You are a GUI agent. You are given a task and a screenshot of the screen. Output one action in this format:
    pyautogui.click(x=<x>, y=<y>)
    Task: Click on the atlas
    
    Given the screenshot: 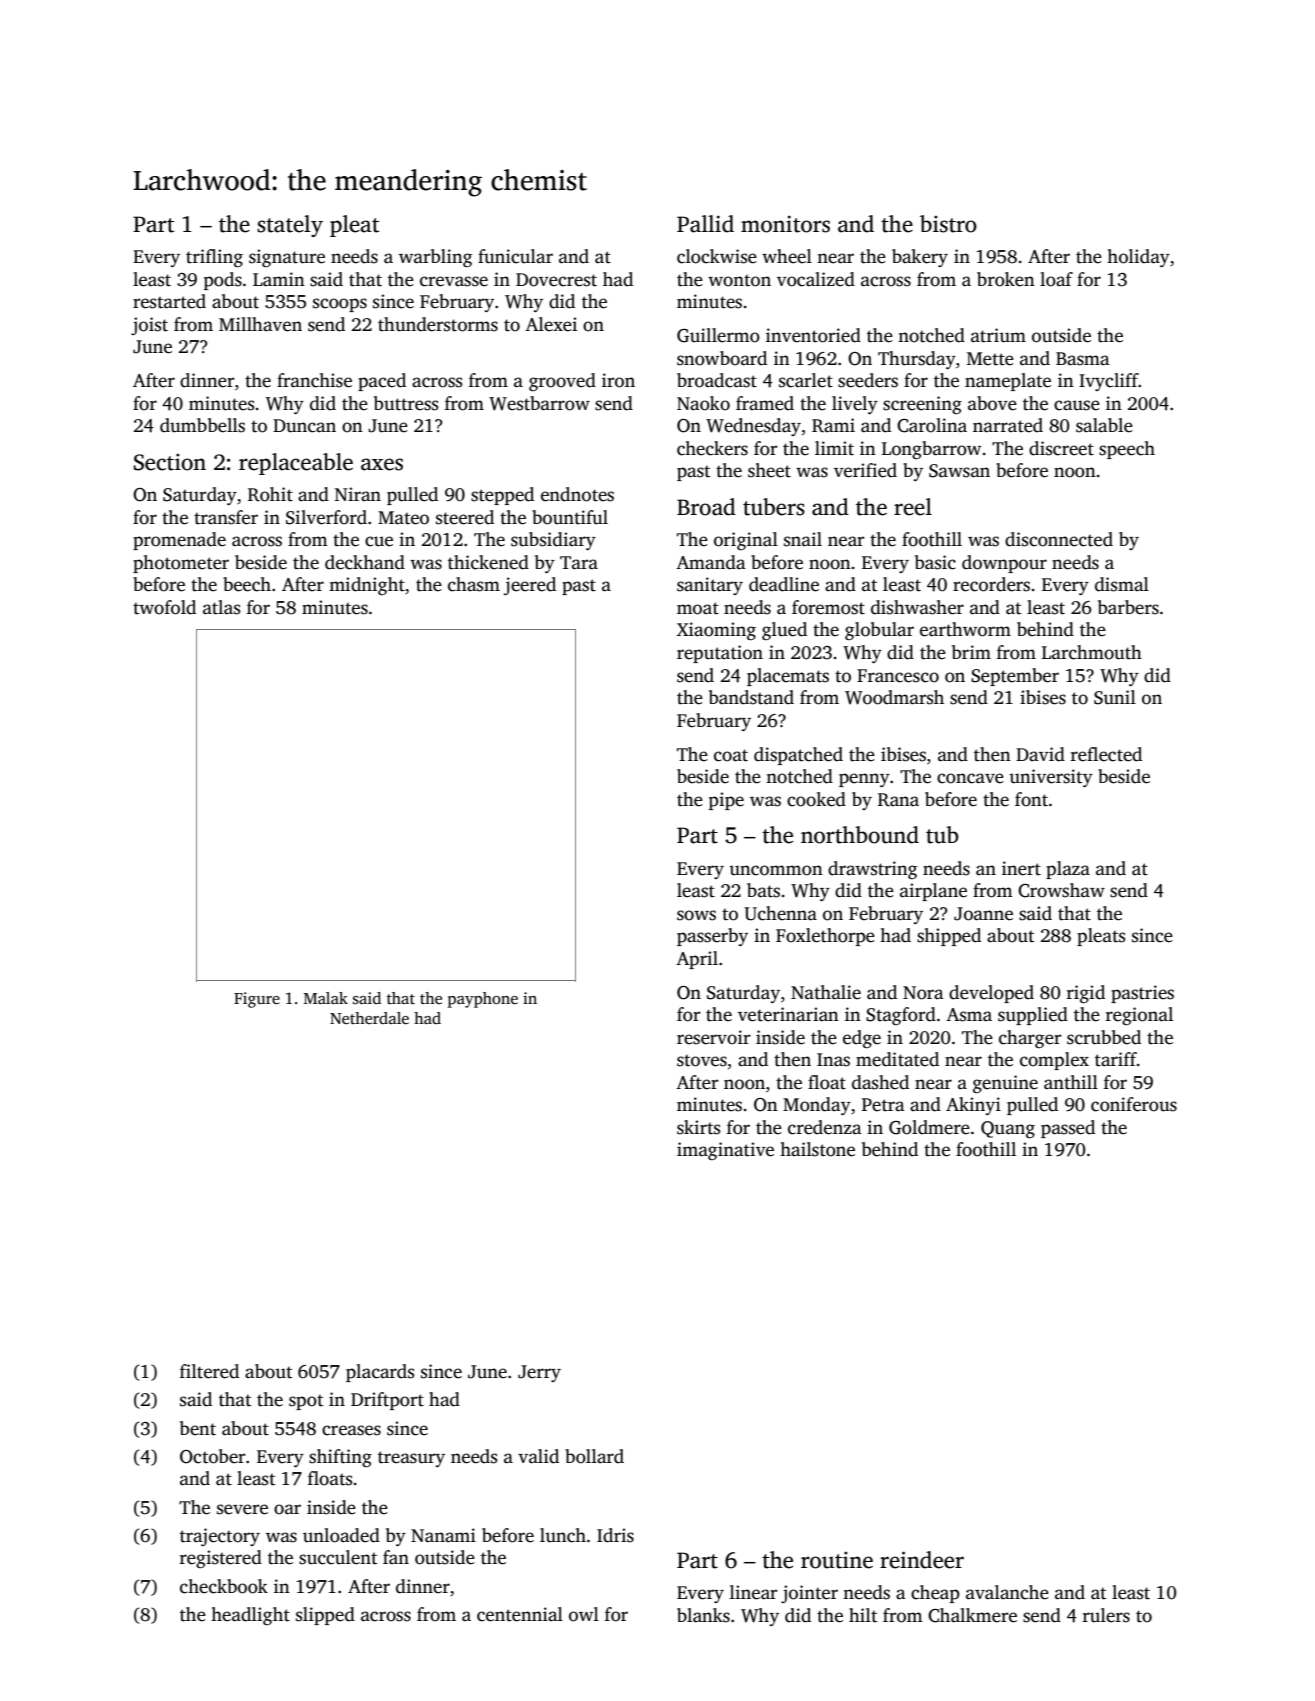 What is the action you would take?
    pyautogui.click(x=221, y=607)
